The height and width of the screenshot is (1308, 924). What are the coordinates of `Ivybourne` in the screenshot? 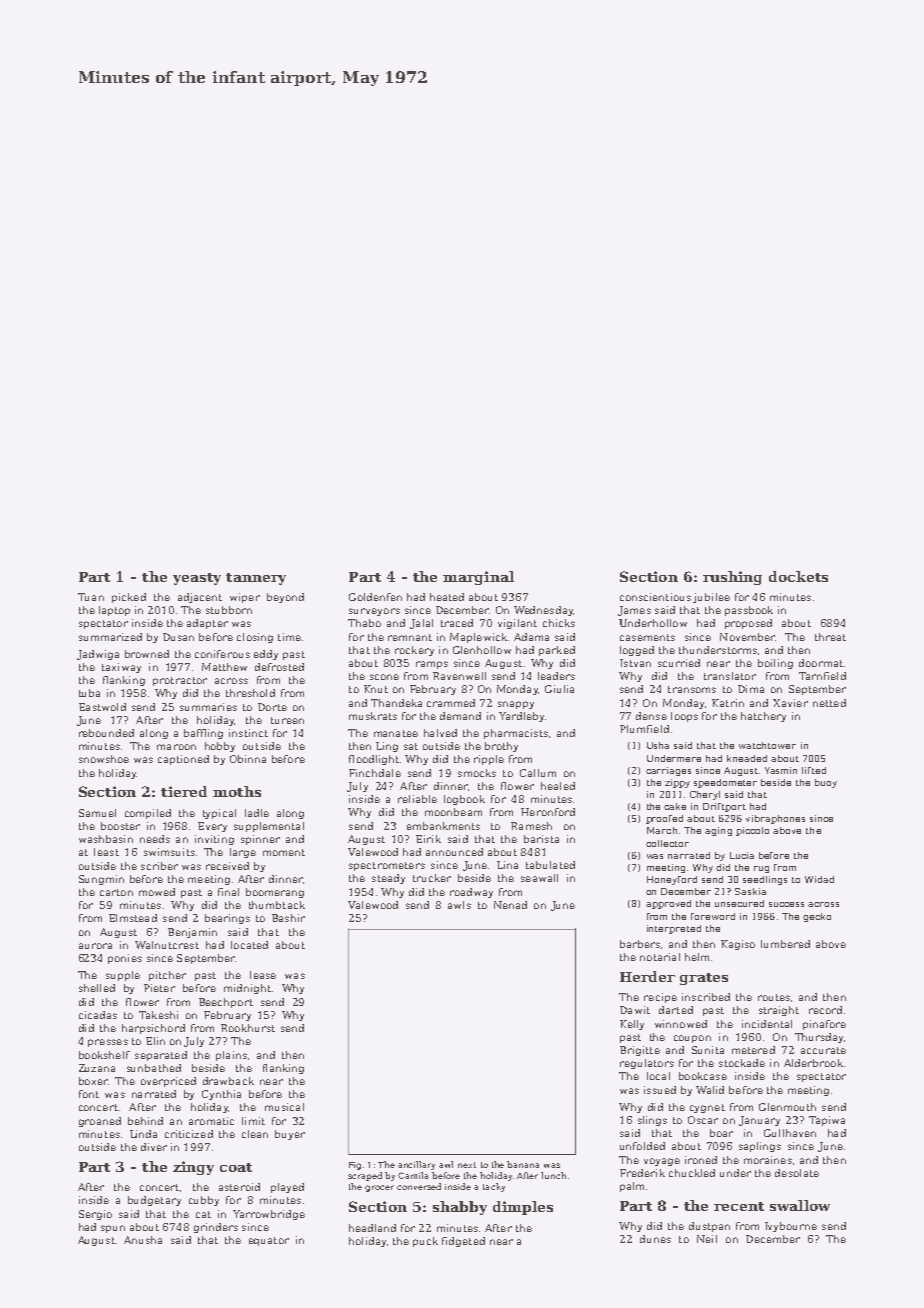 It's located at (791, 1227).
